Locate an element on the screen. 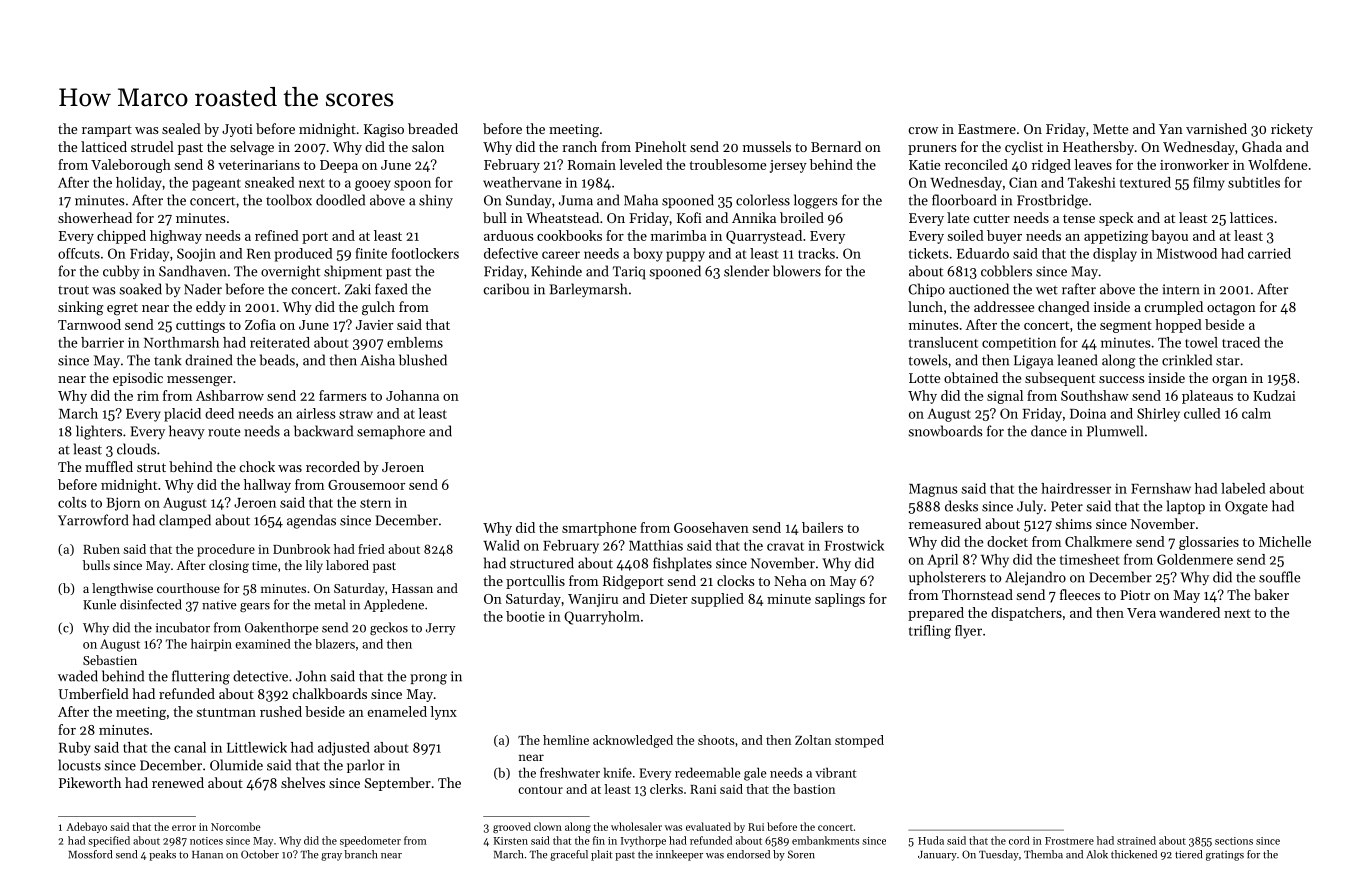 This screenshot has width=1372, height=887. broiled is located at coordinates (802, 217).
